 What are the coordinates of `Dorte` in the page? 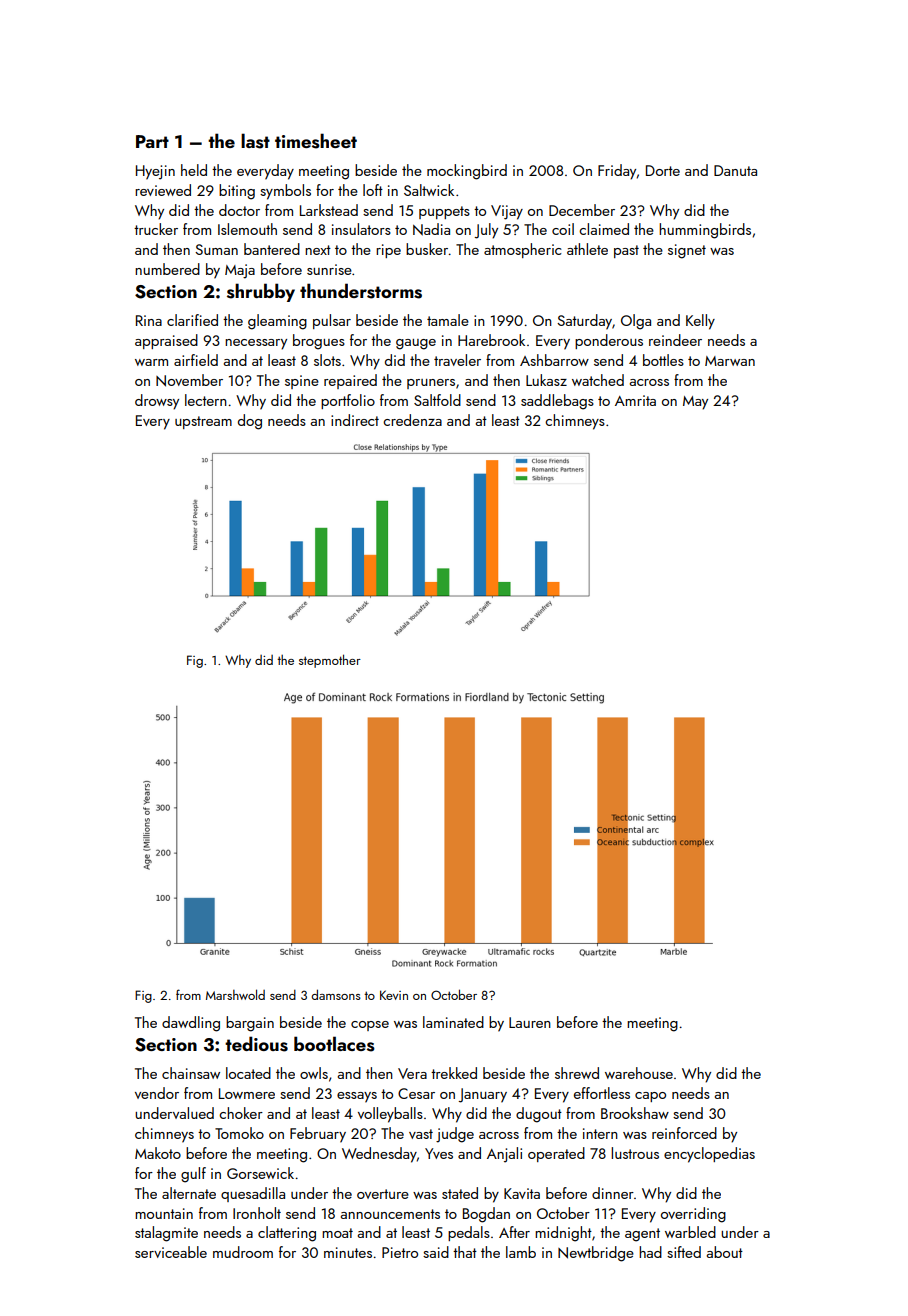 It's located at (663, 170).
